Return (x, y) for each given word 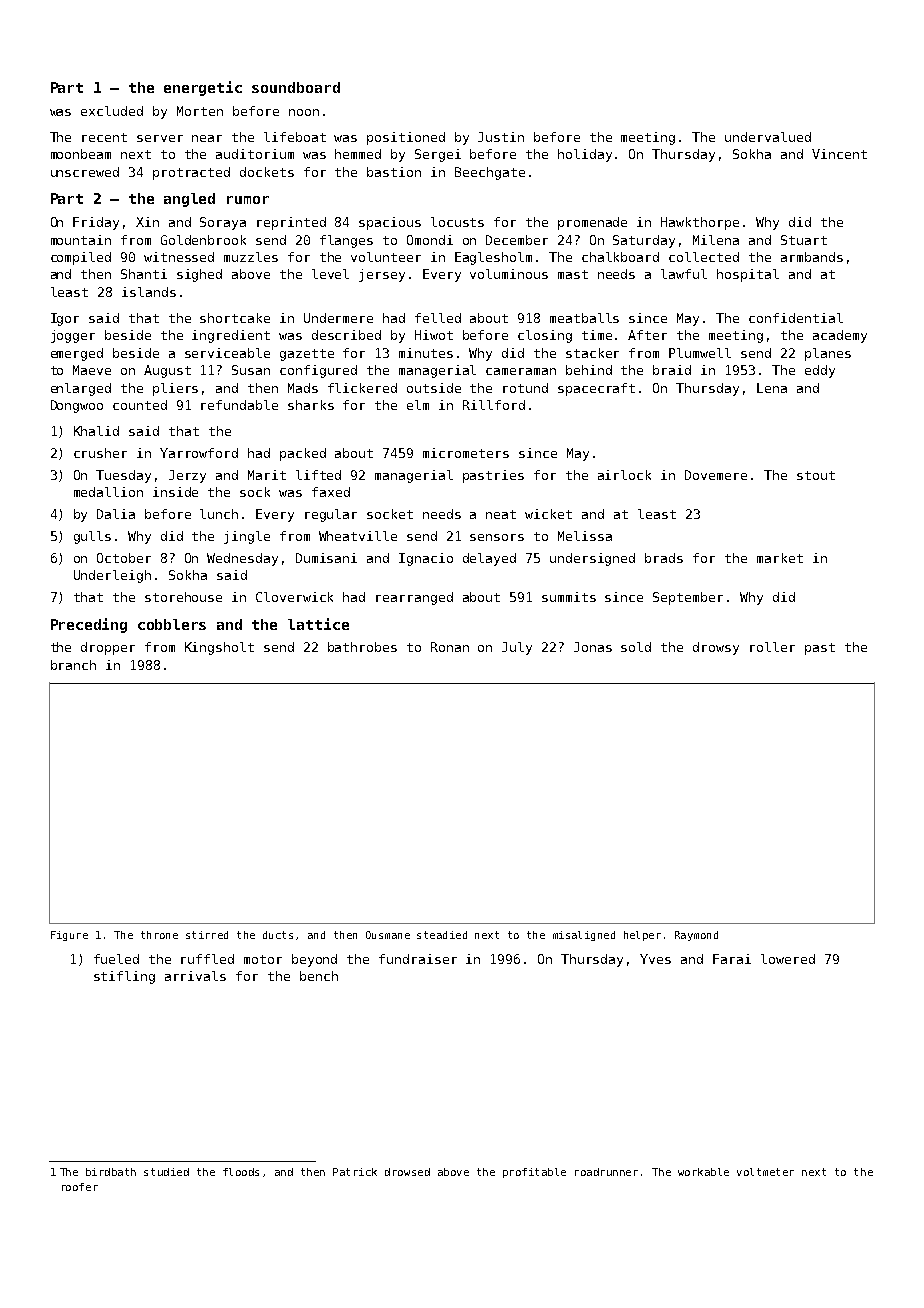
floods (241, 1172)
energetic (203, 88)
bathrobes (362, 647)
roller (772, 647)
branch (73, 665)
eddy (820, 371)
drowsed (407, 1172)
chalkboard (620, 257)
